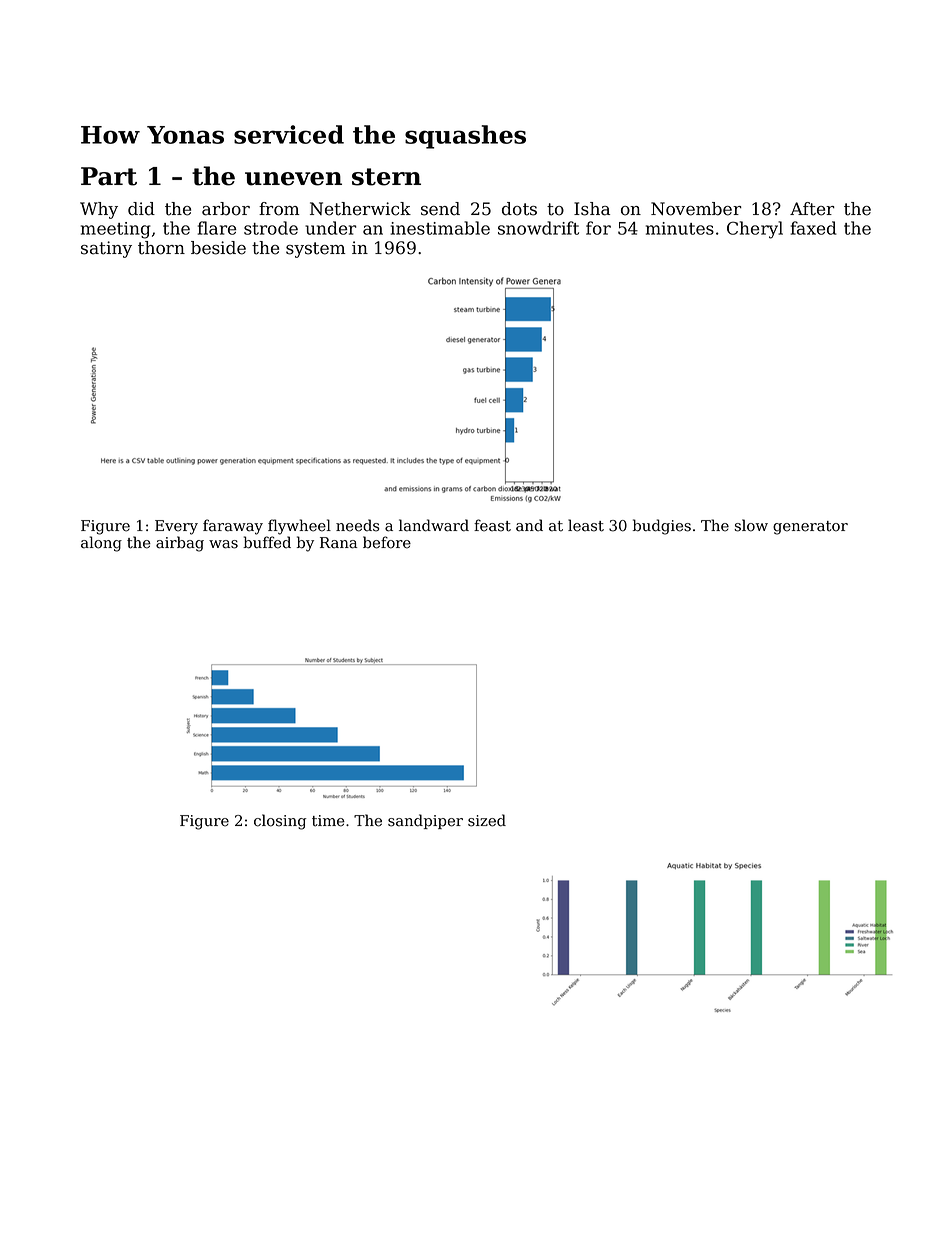 Image resolution: width=952 pixels, height=1233 pixels. Describe the element at coordinates (812, 209) in the screenshot. I see `After` at that location.
